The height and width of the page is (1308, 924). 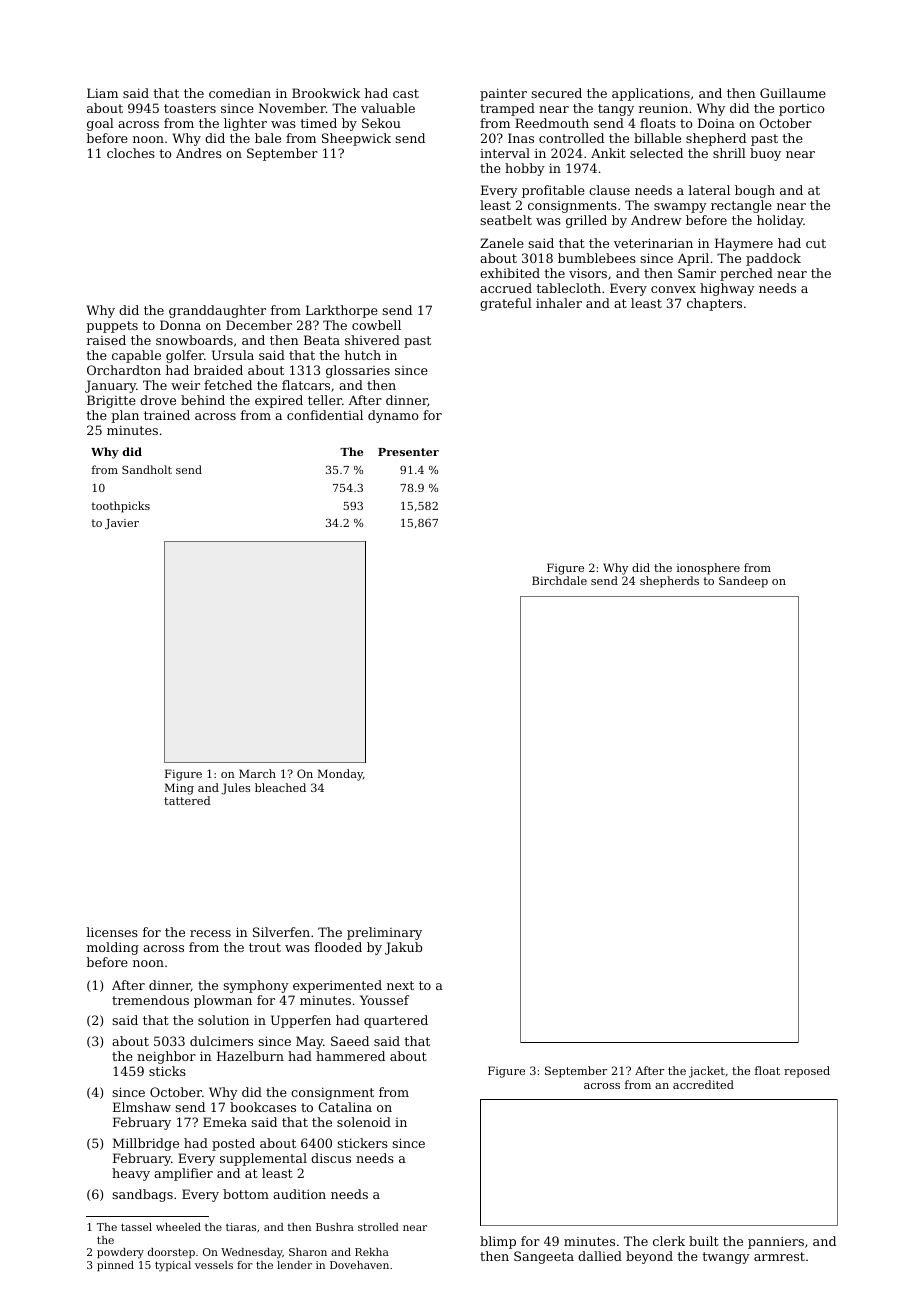 What do you see at coordinates (115, 1266) in the page?
I see `pinned` at bounding box center [115, 1266].
